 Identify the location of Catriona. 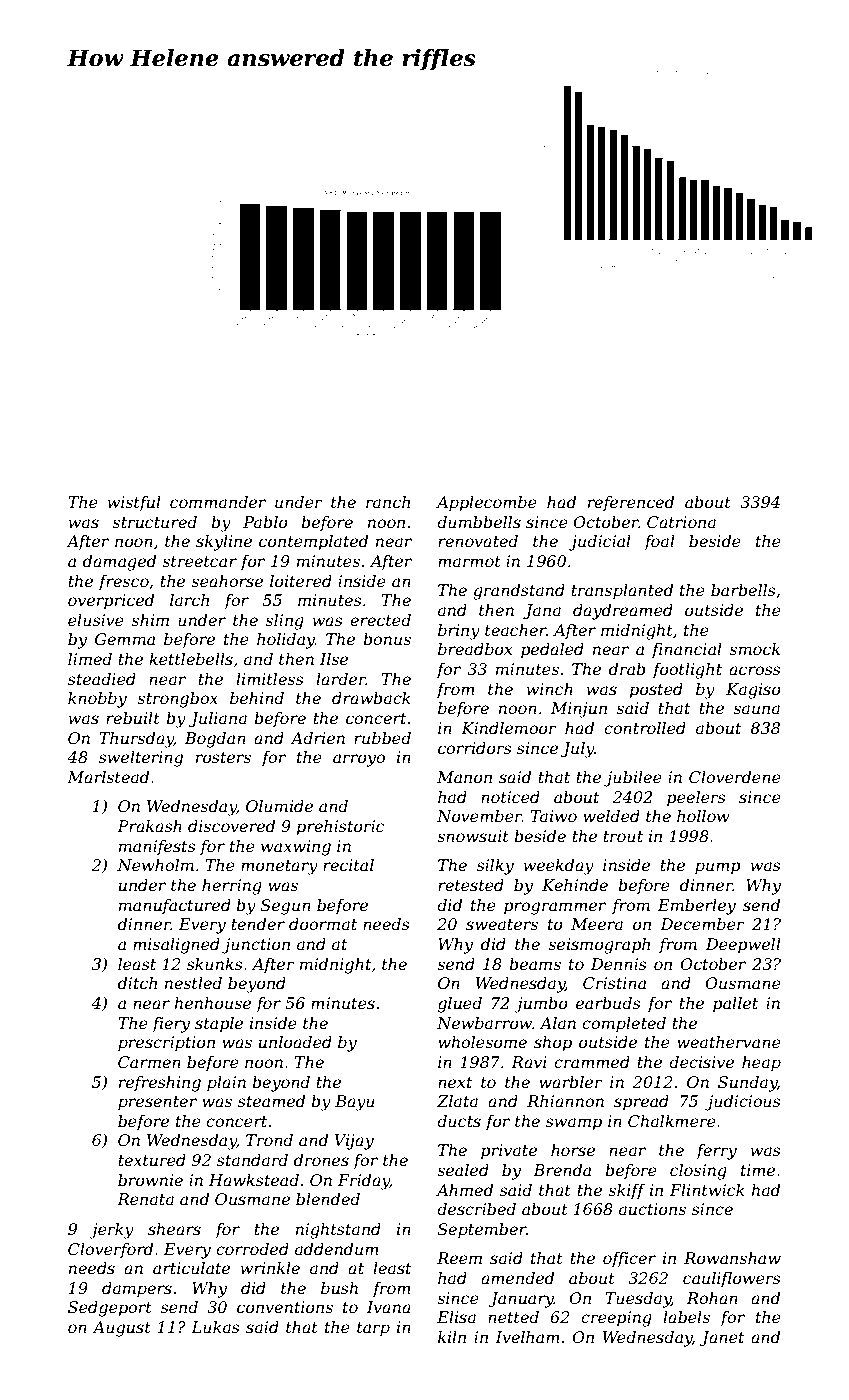
(681, 522).
